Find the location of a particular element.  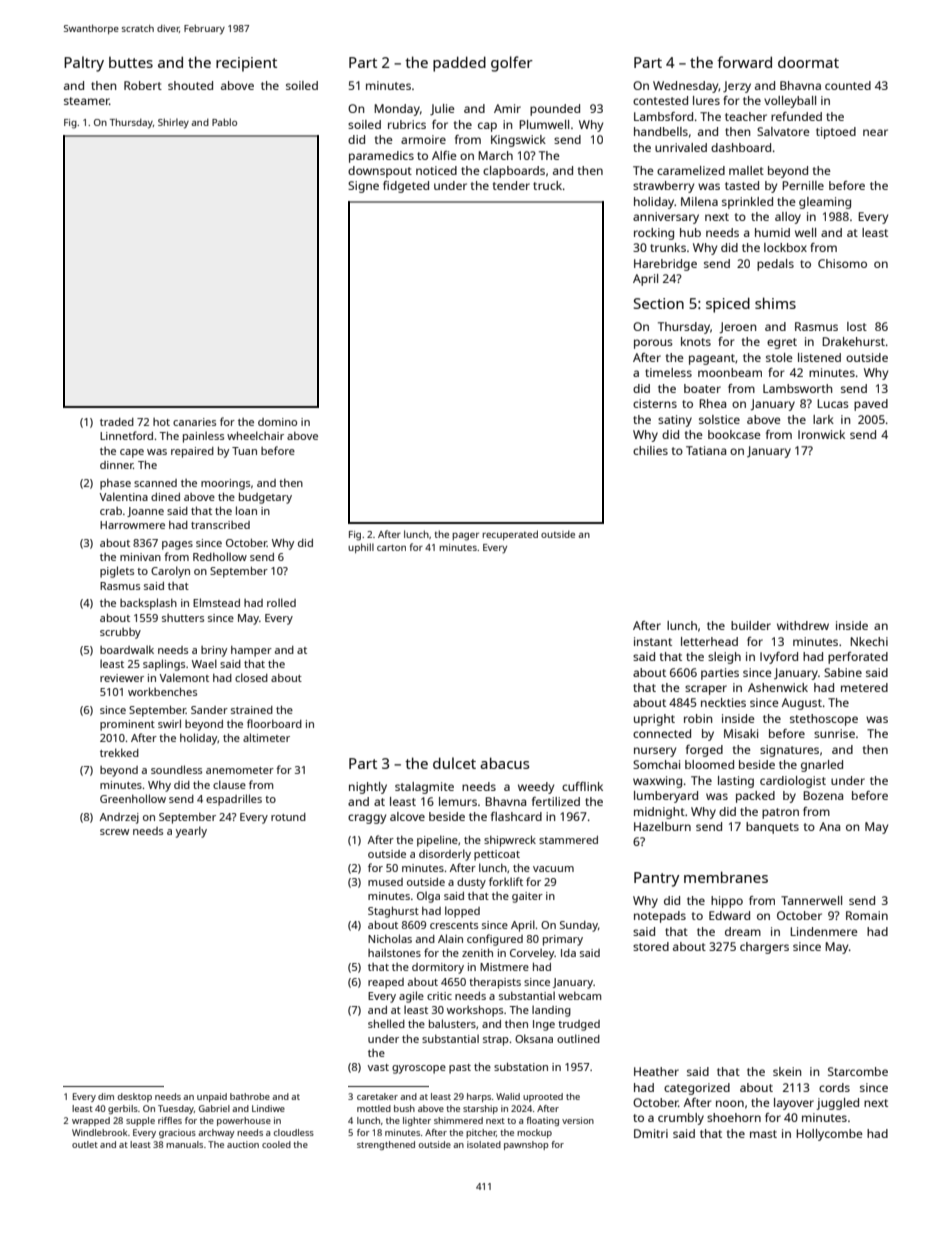

golfer is located at coordinates (512, 64).
